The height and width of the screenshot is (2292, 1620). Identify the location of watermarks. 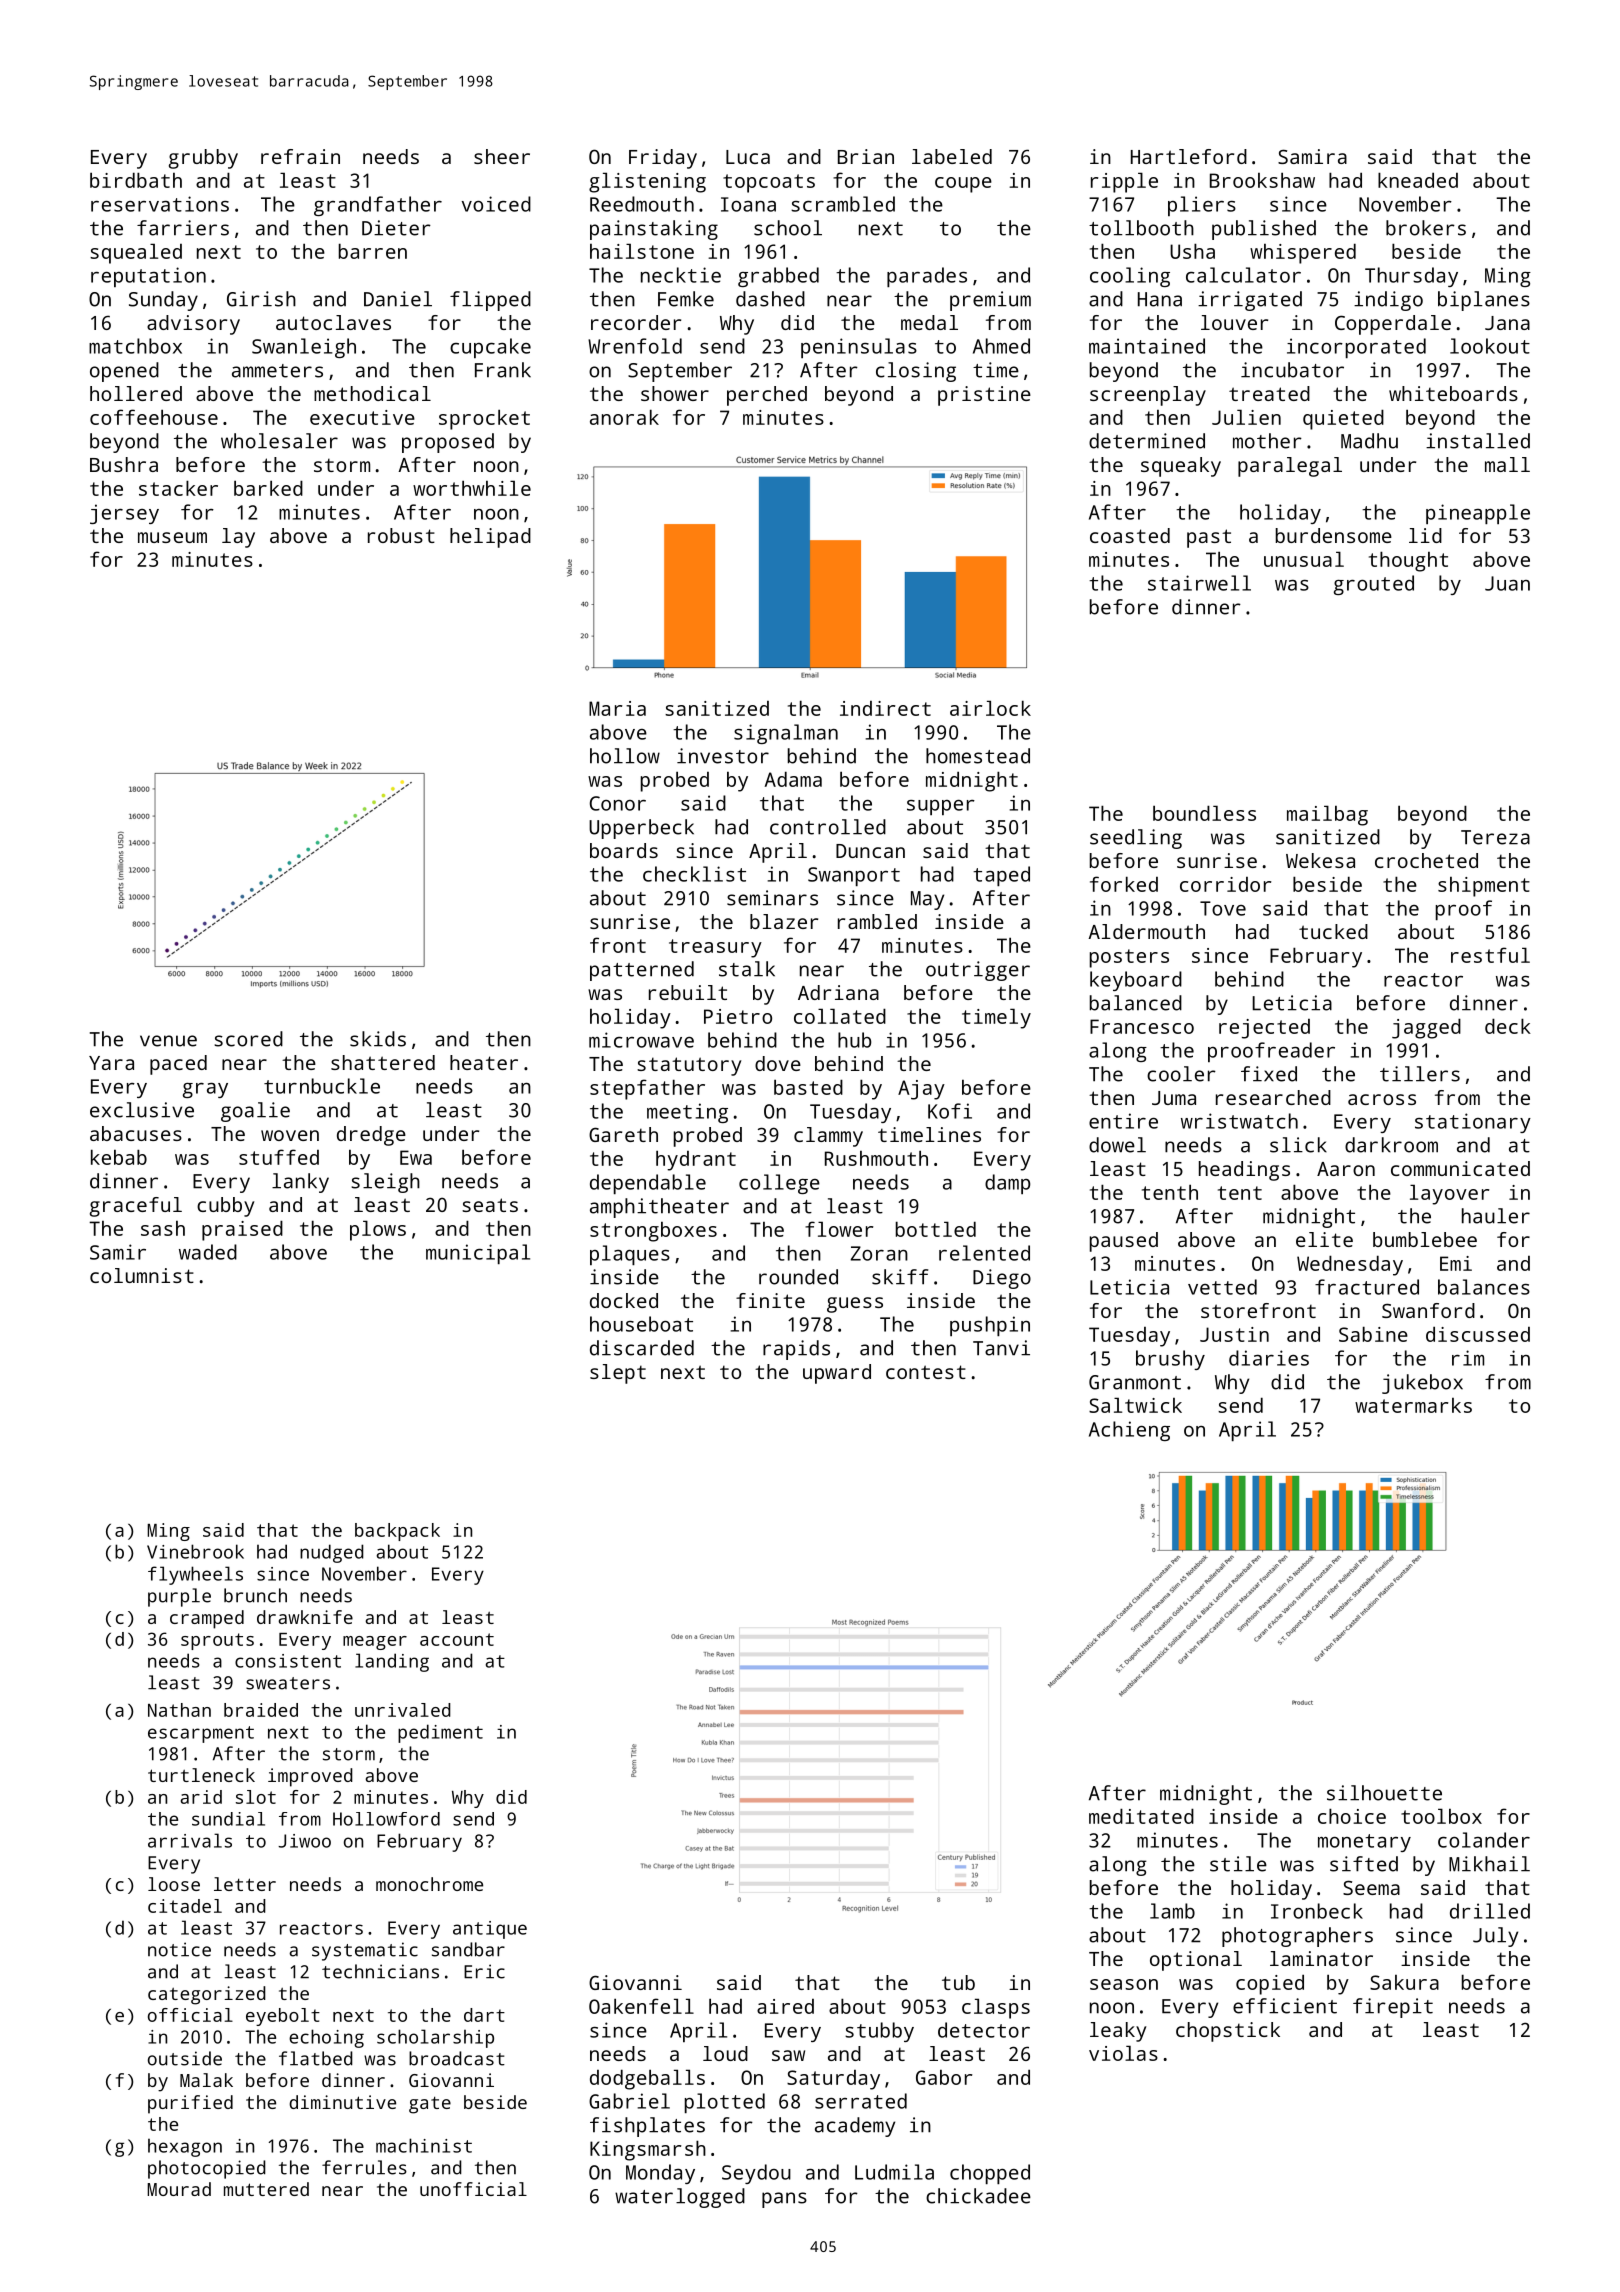
(1413, 1405).
